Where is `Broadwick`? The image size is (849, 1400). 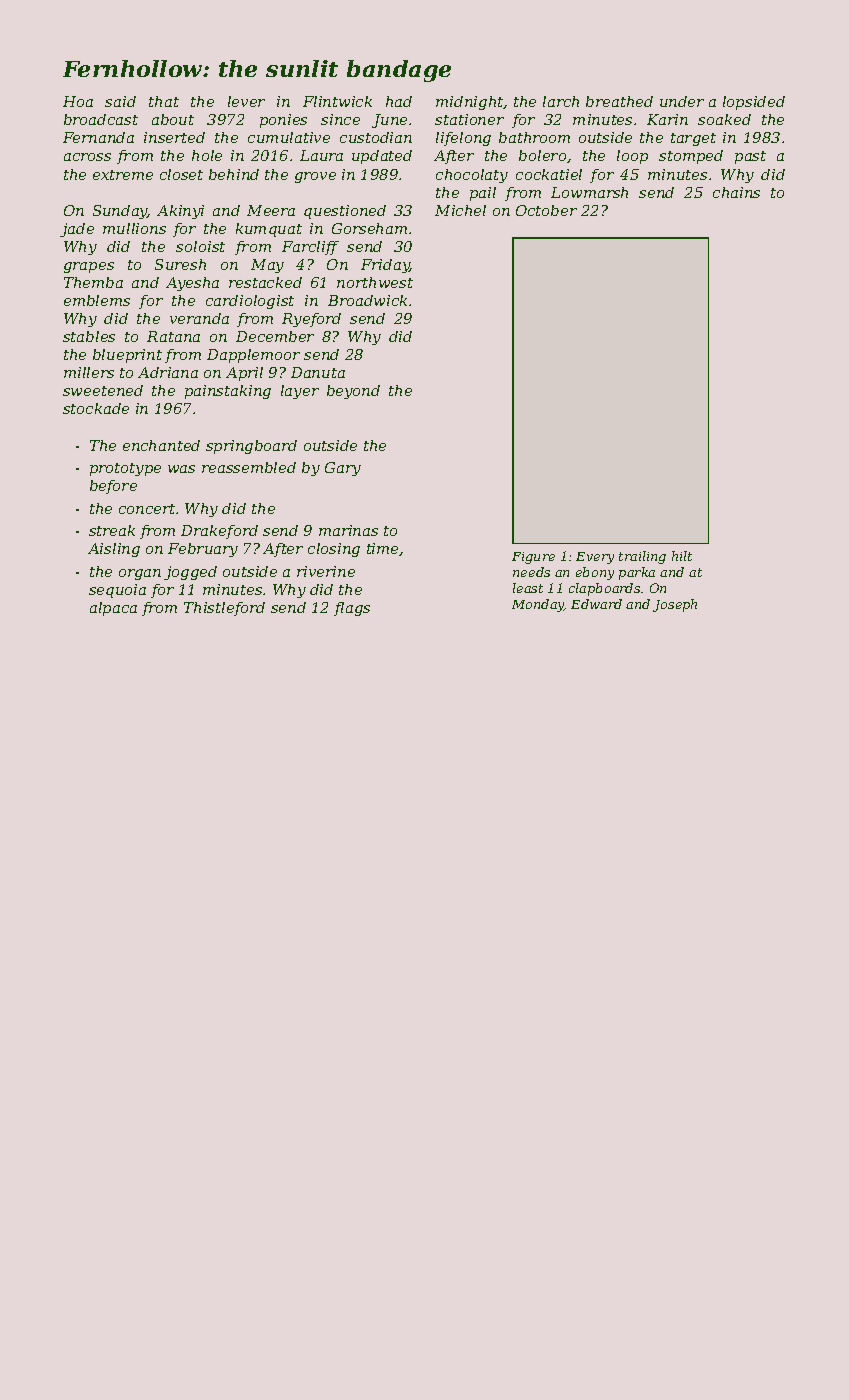
Broadwick is located at coordinates (367, 300).
